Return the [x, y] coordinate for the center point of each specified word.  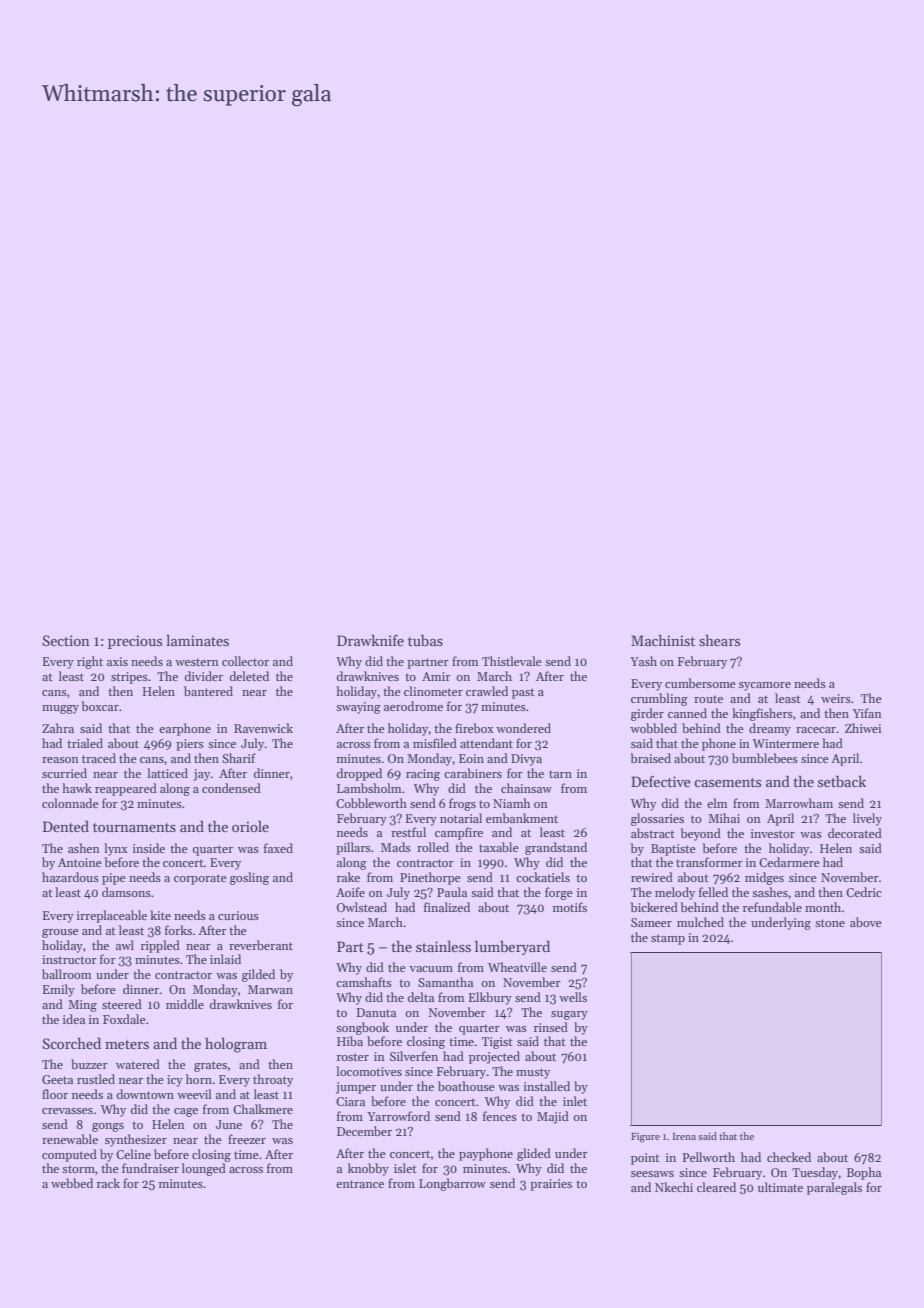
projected [494, 1057]
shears [719, 640]
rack [108, 1183]
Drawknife [370, 640]
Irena [684, 1136]
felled [713, 892]
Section [66, 640]
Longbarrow [452, 1184]
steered [122, 1004]
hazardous [70, 877]
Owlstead [362, 907]
